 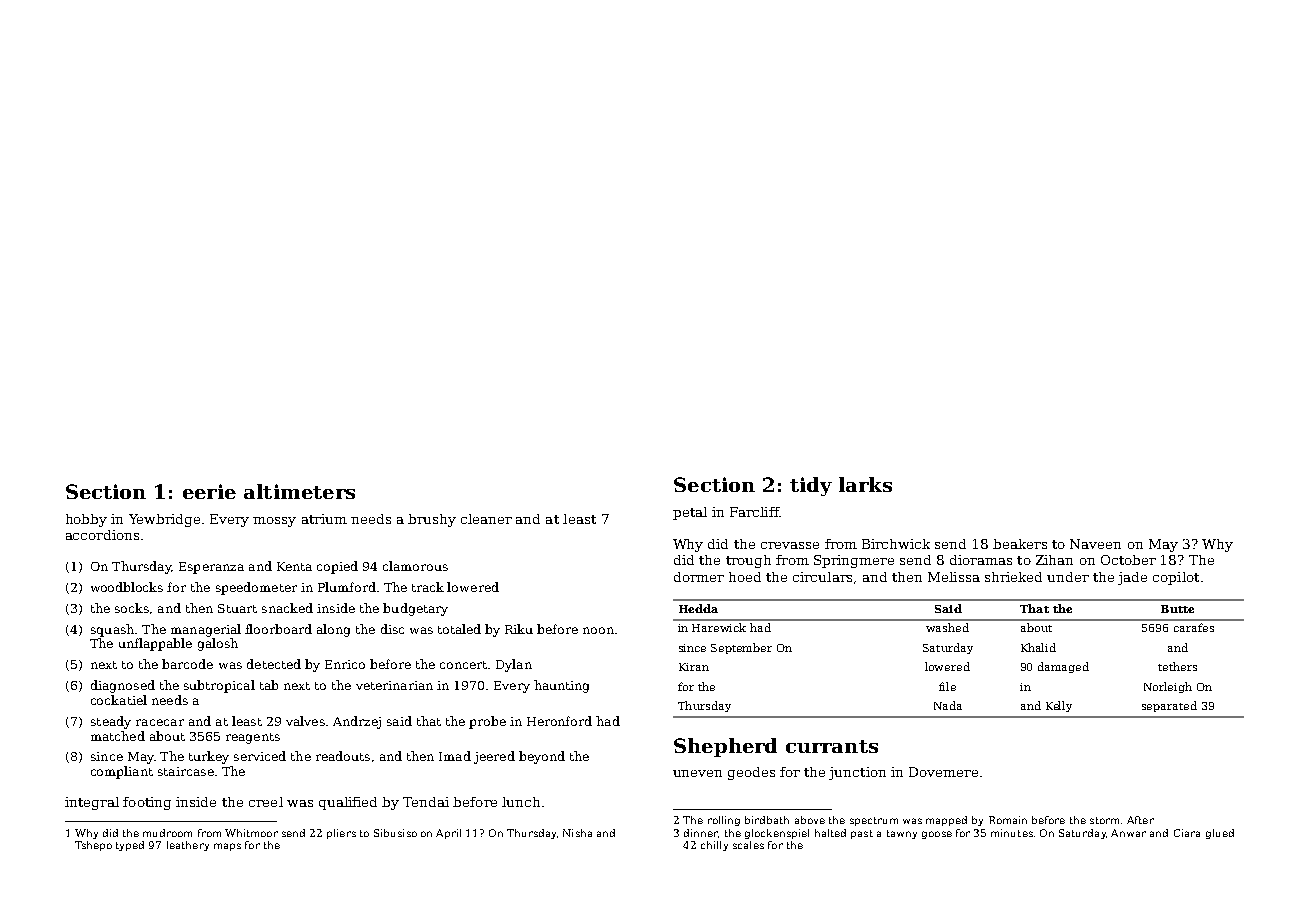 I want to click on chilly, so click(x=714, y=846).
